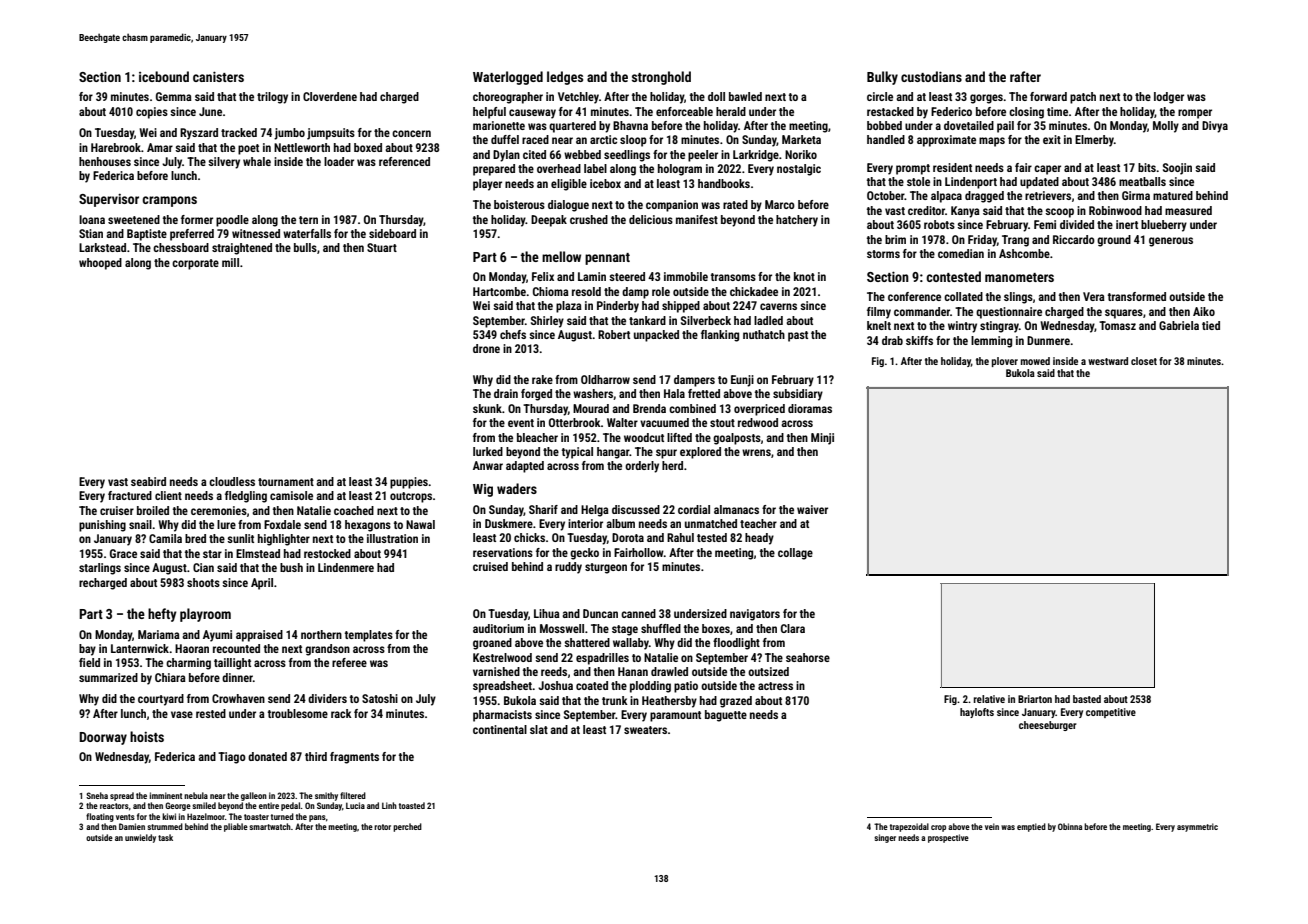 The height and width of the image is (924, 1308). Describe the element at coordinates (880, 96) in the image. I see `circle` at that location.
